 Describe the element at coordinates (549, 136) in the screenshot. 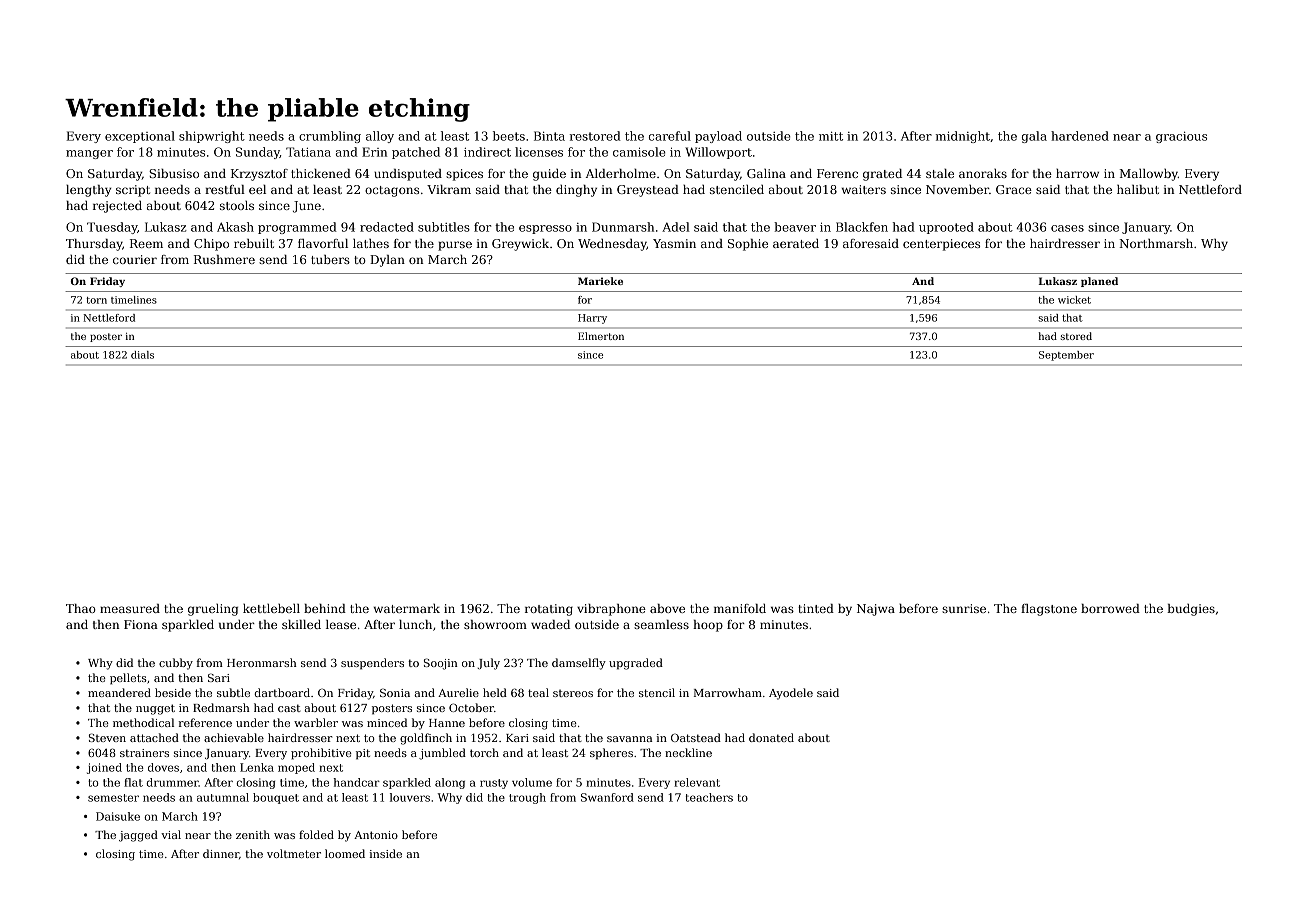

I see `Binta` at that location.
